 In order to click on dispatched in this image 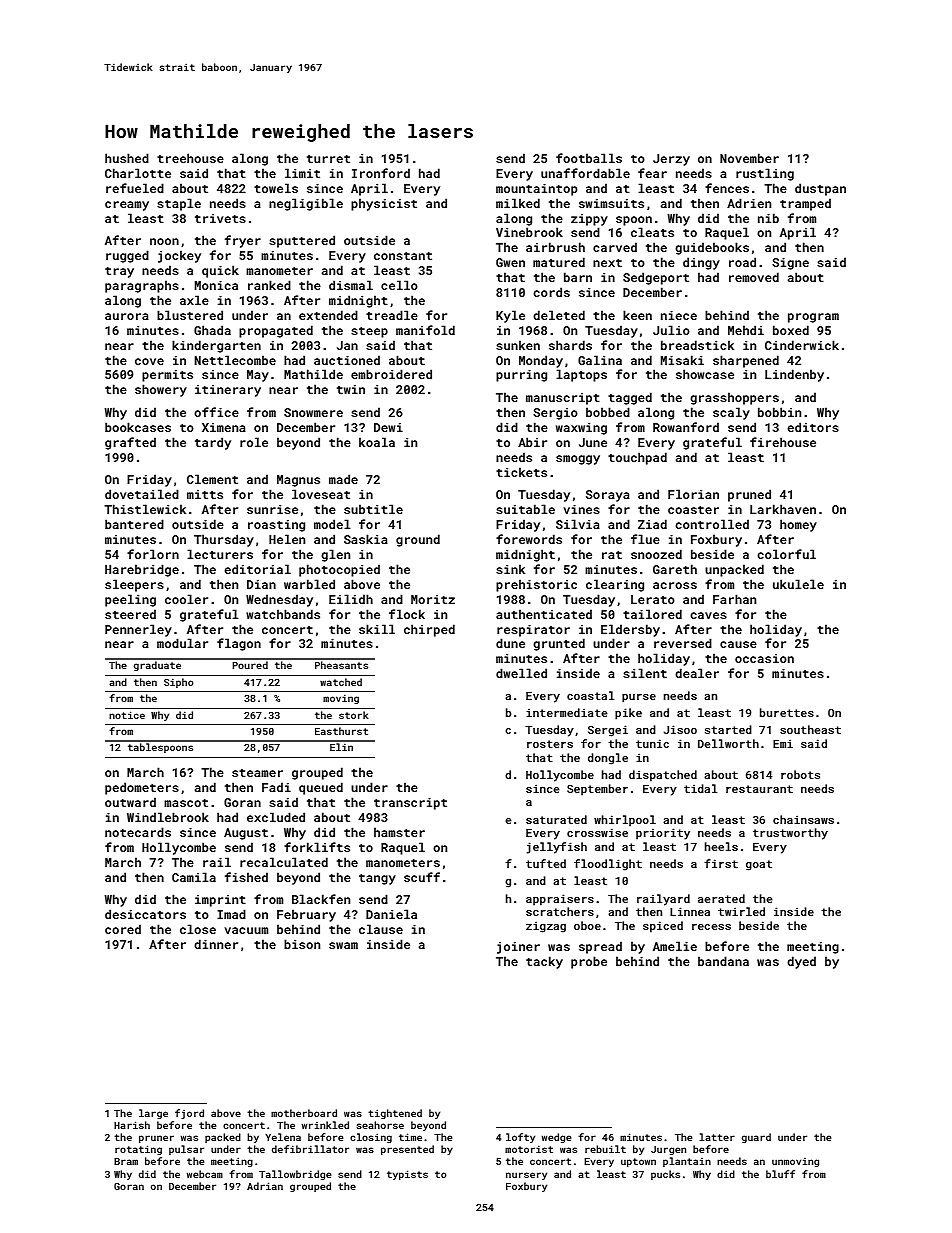, I will do `click(663, 776)`.
